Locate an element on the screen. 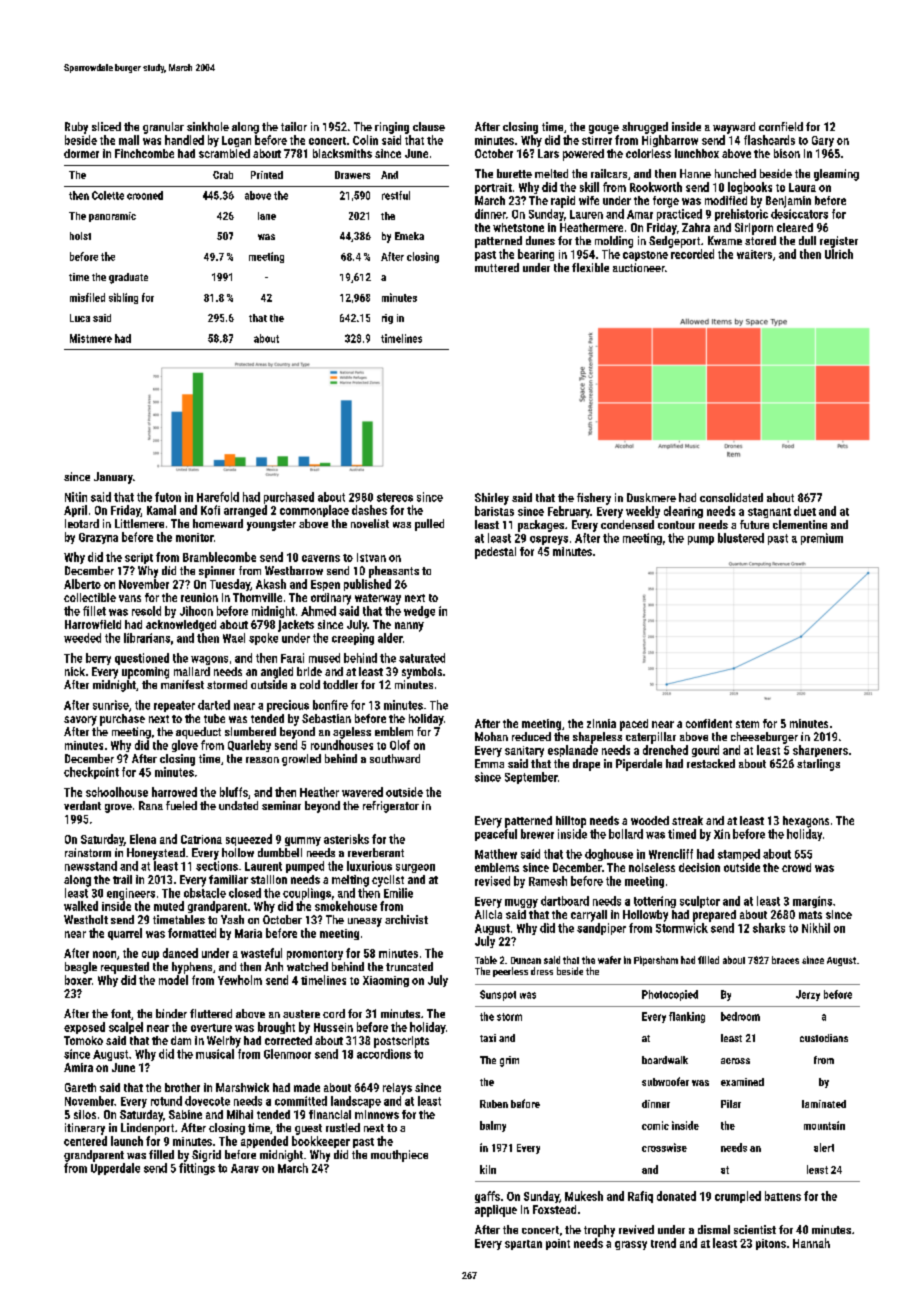 The height and width of the screenshot is (1308, 924). Hannah is located at coordinates (811, 1243).
